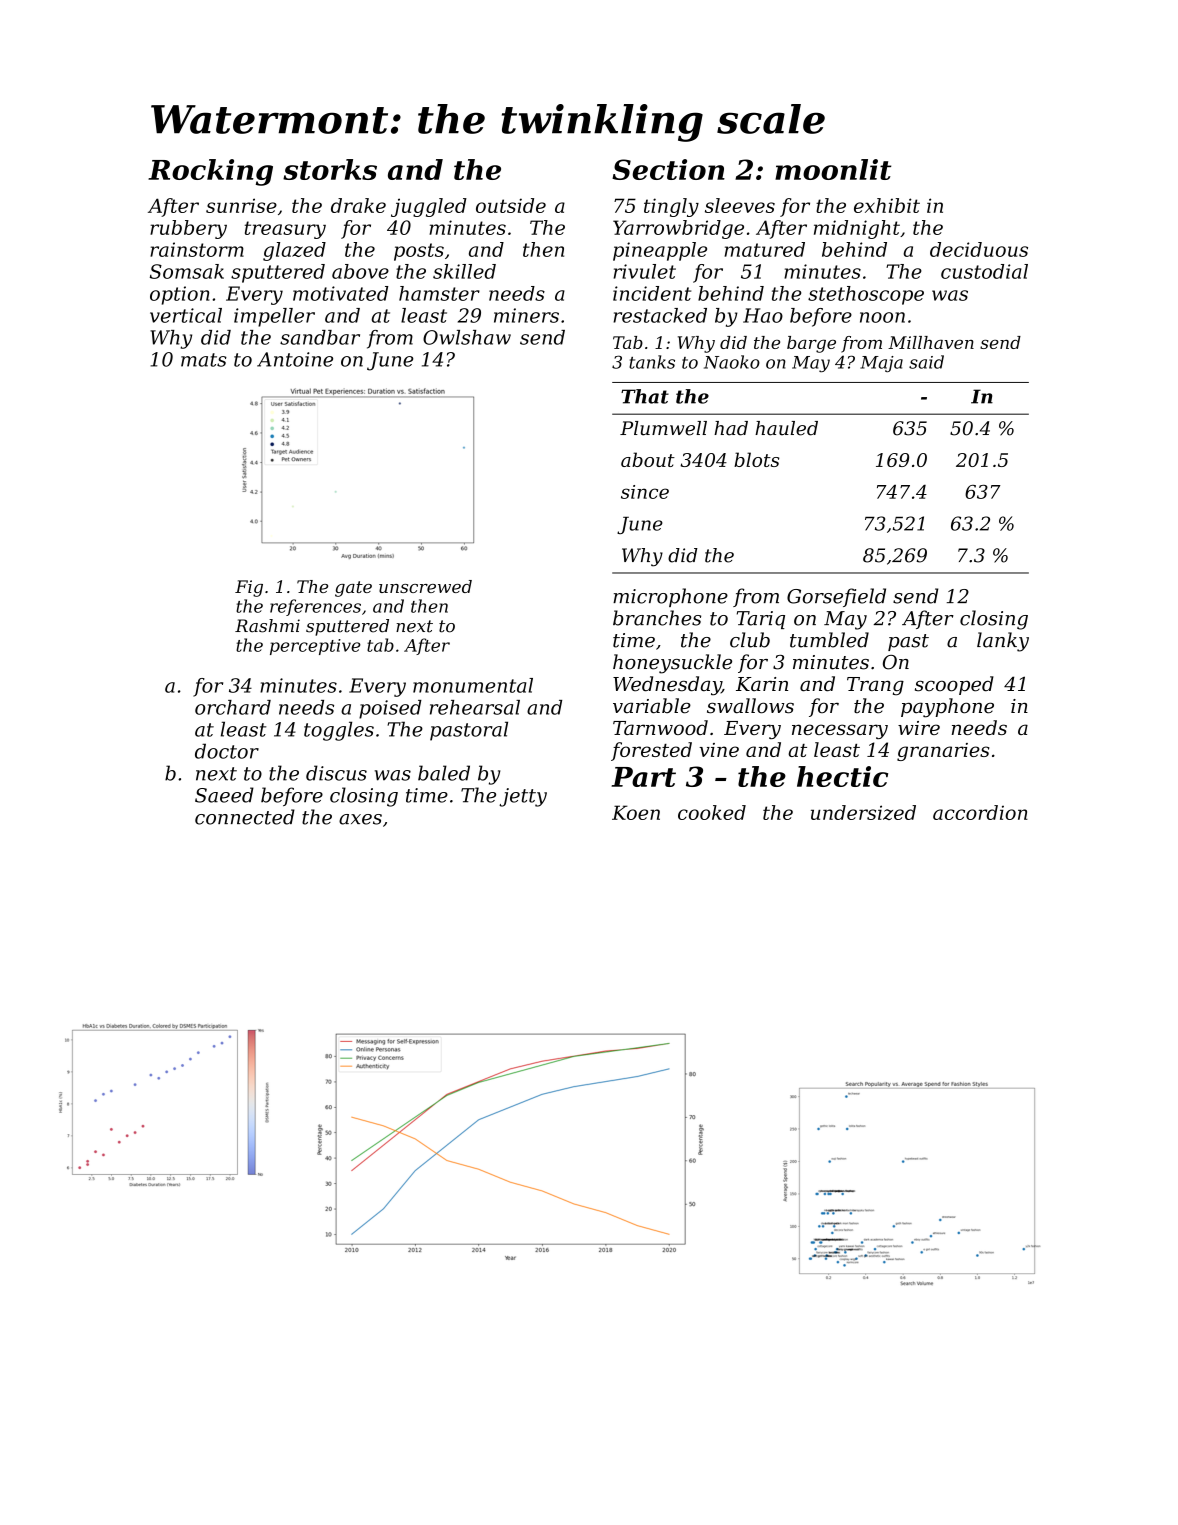  Describe the element at coordinates (425, 586) in the page. I see `unscrewed` at that location.
